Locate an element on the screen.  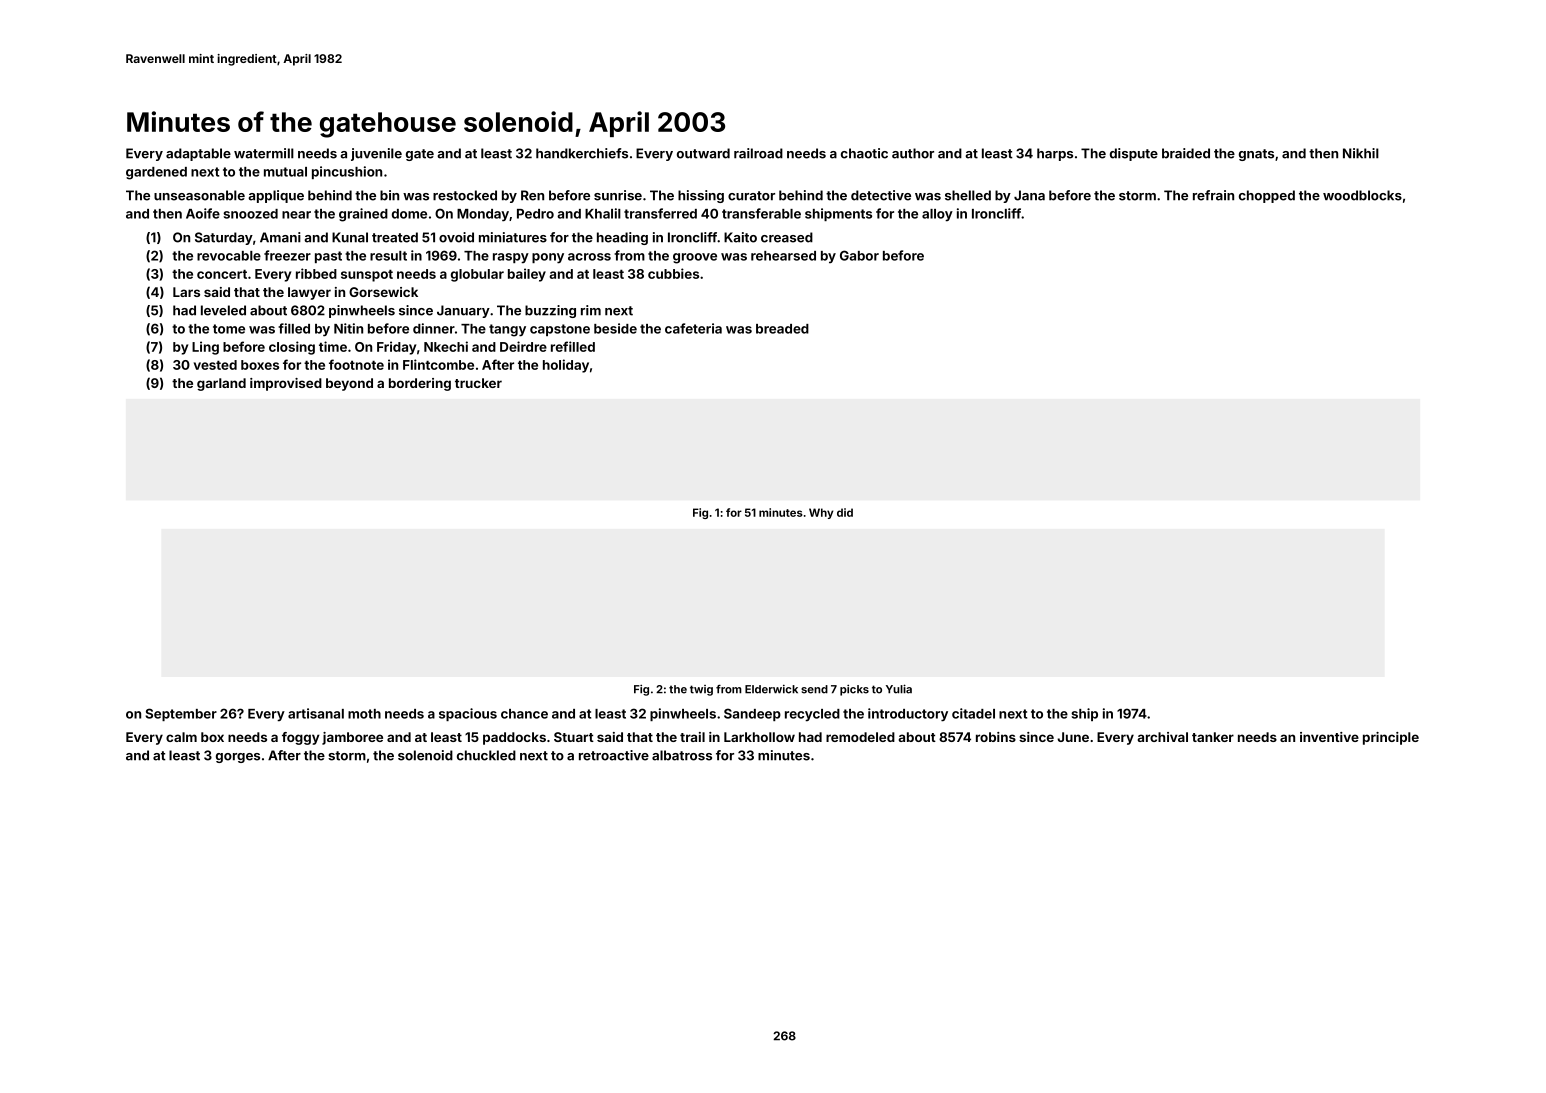
gorges is located at coordinates (238, 758).
